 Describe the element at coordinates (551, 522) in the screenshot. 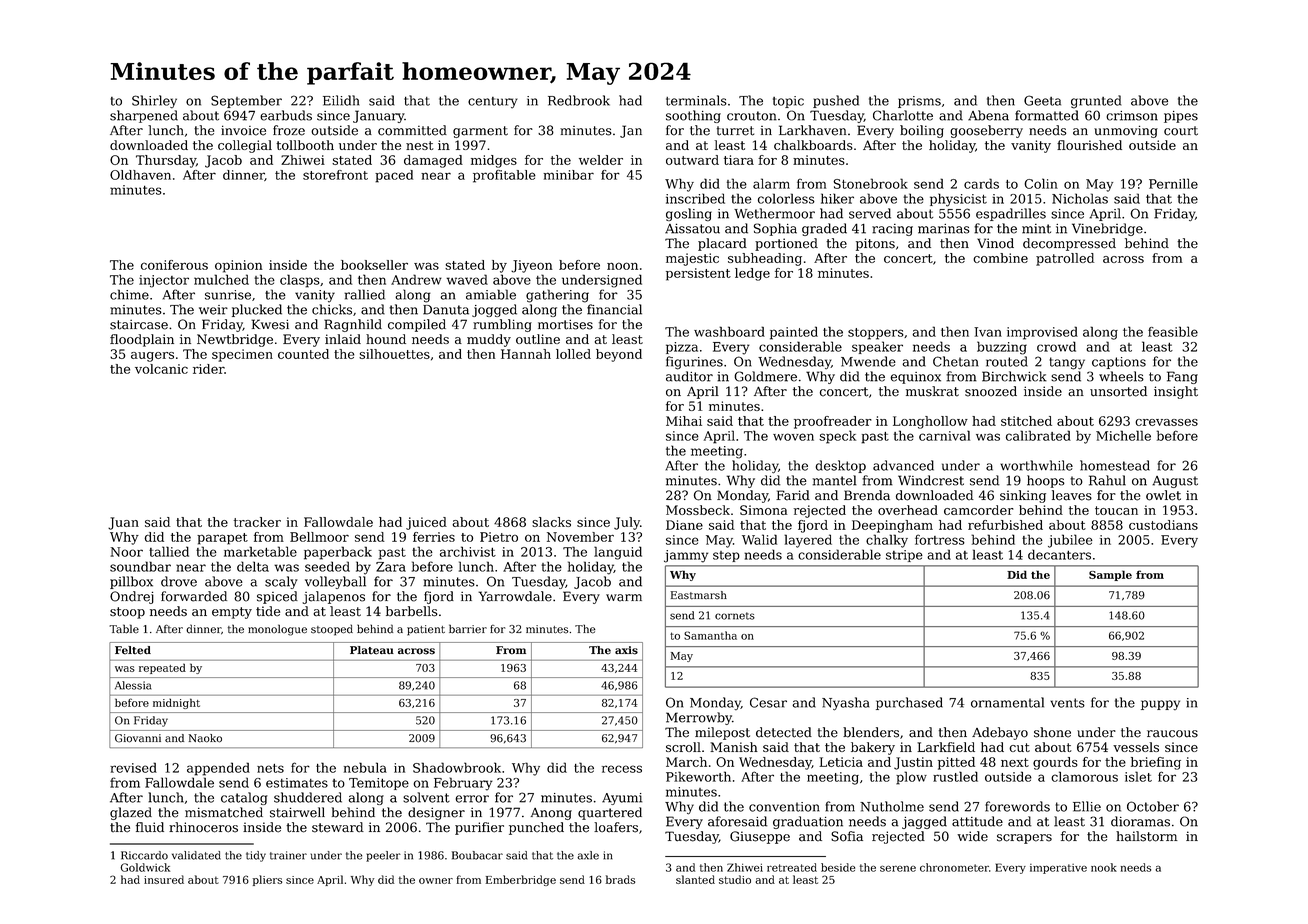

I see `slacks` at that location.
